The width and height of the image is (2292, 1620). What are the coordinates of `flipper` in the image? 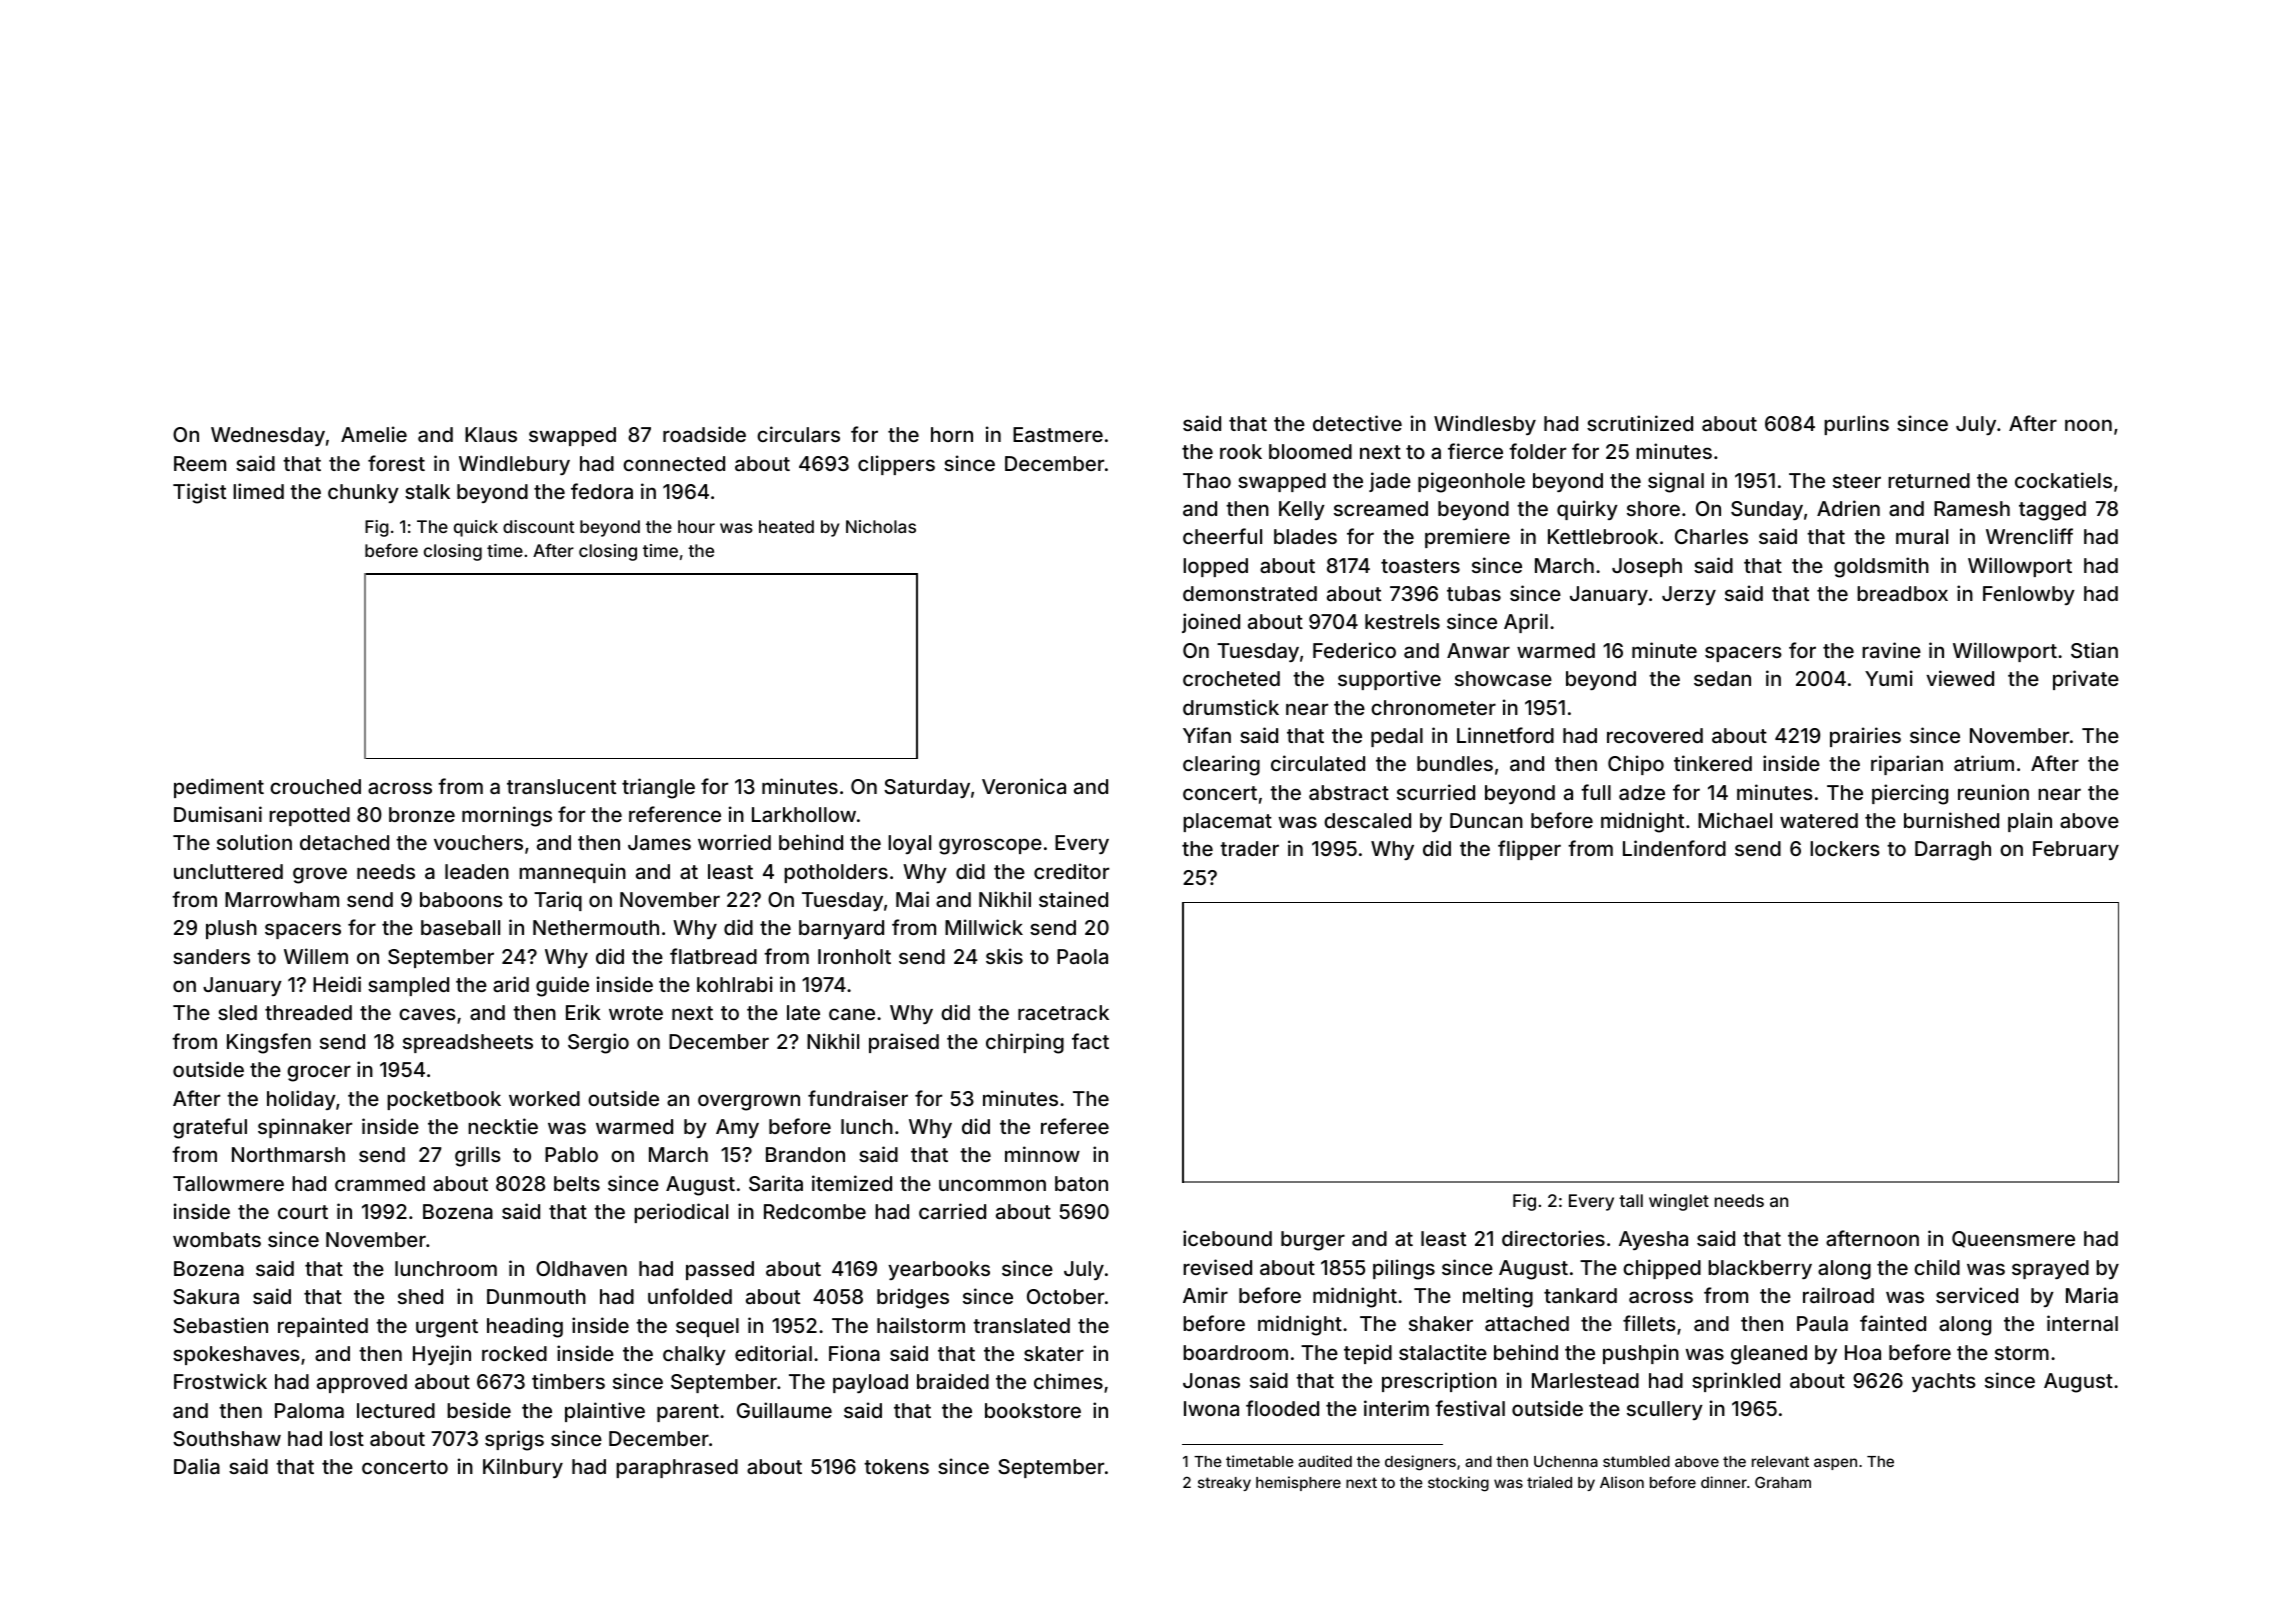 It's located at (1529, 850).
